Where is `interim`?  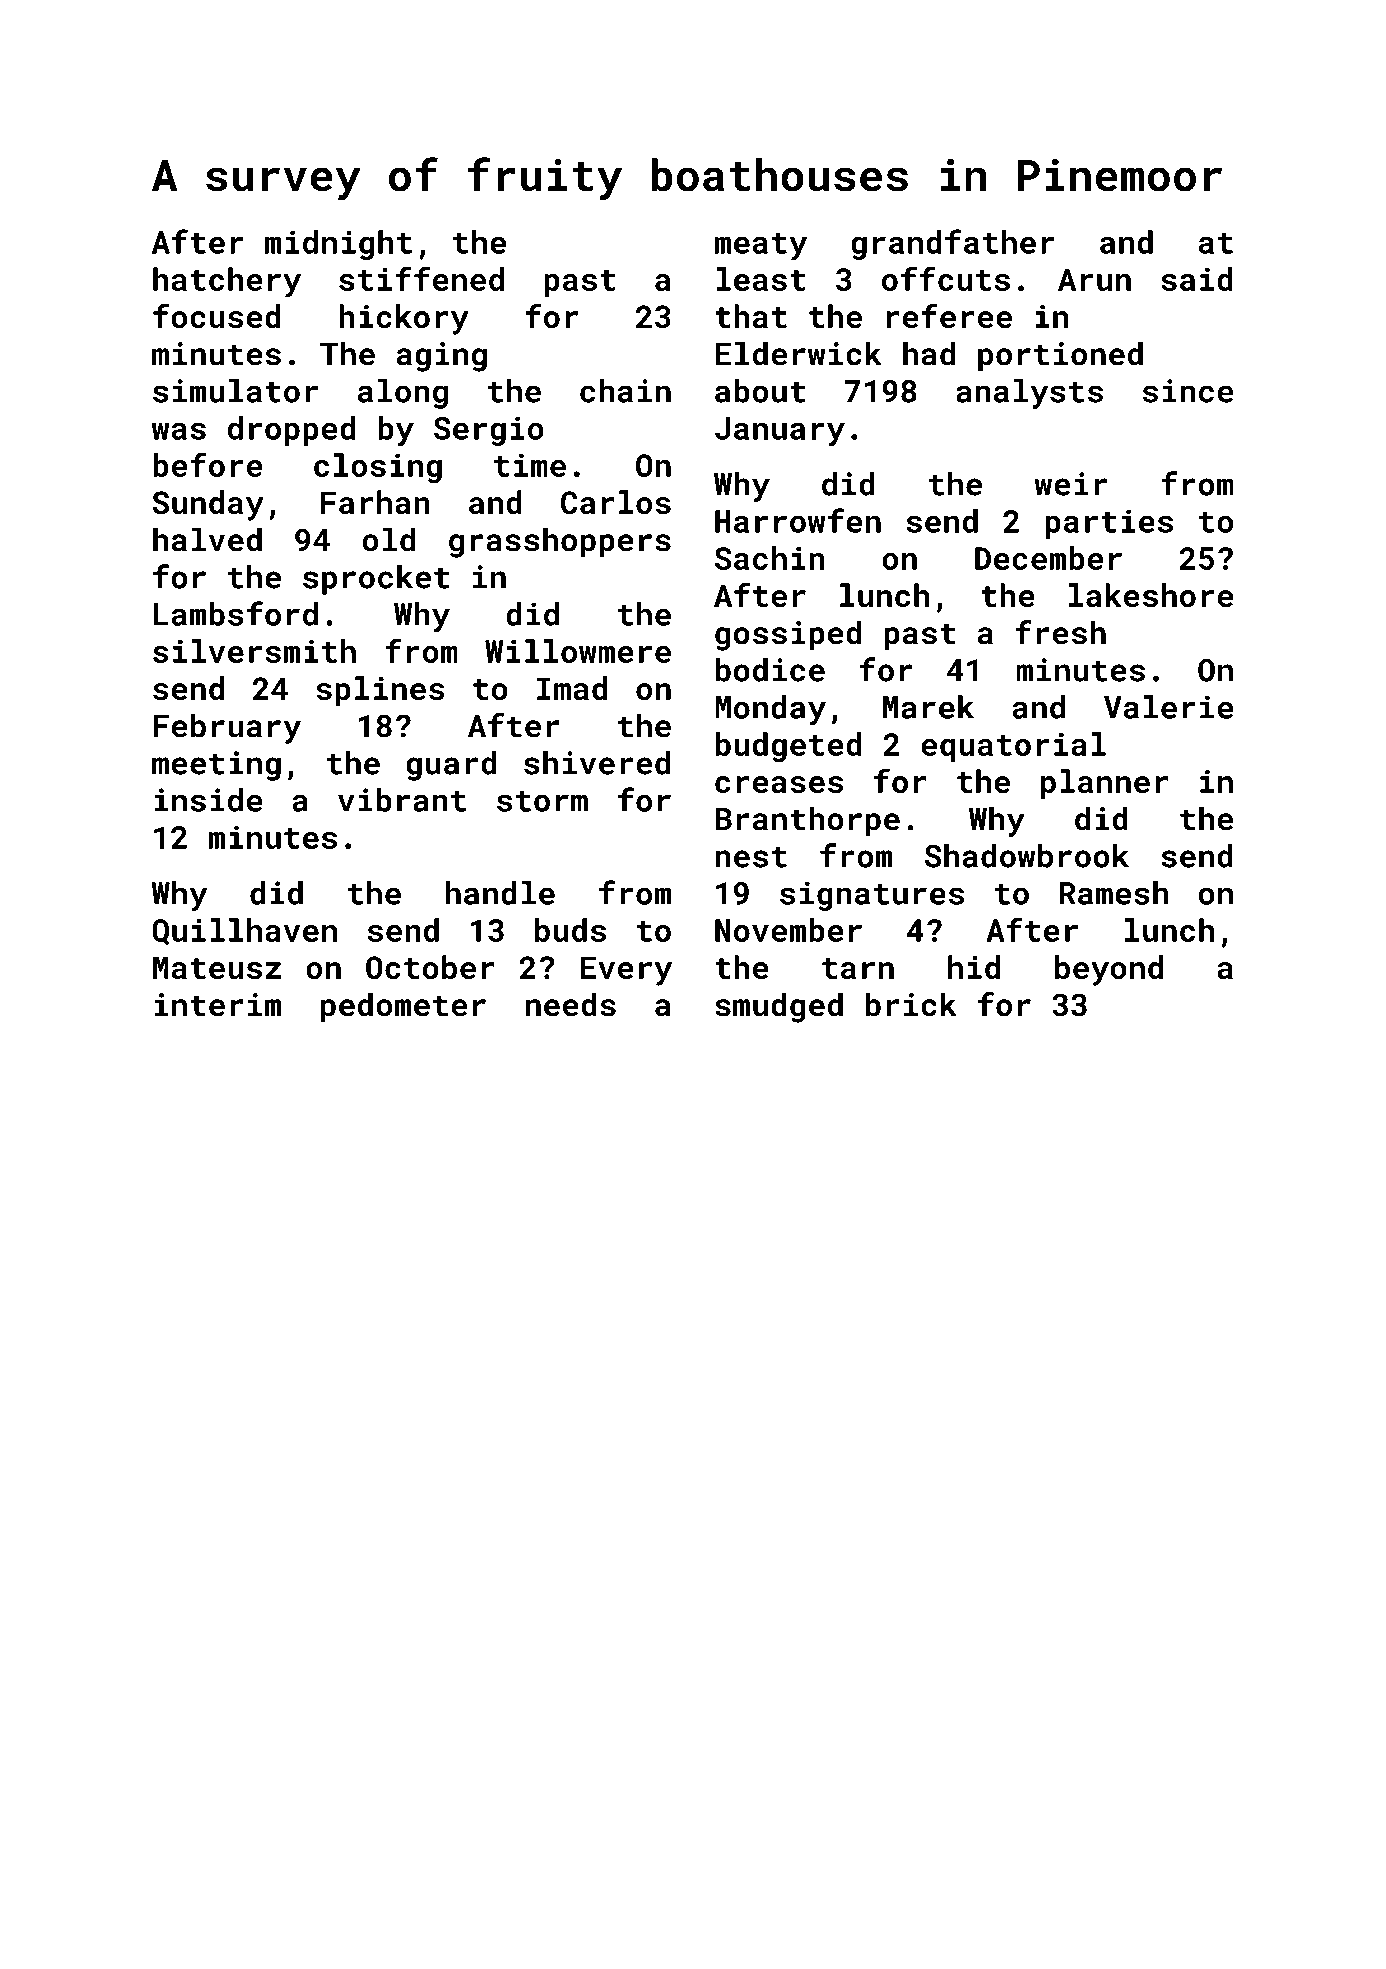
interim is located at coordinates (218, 1005).
